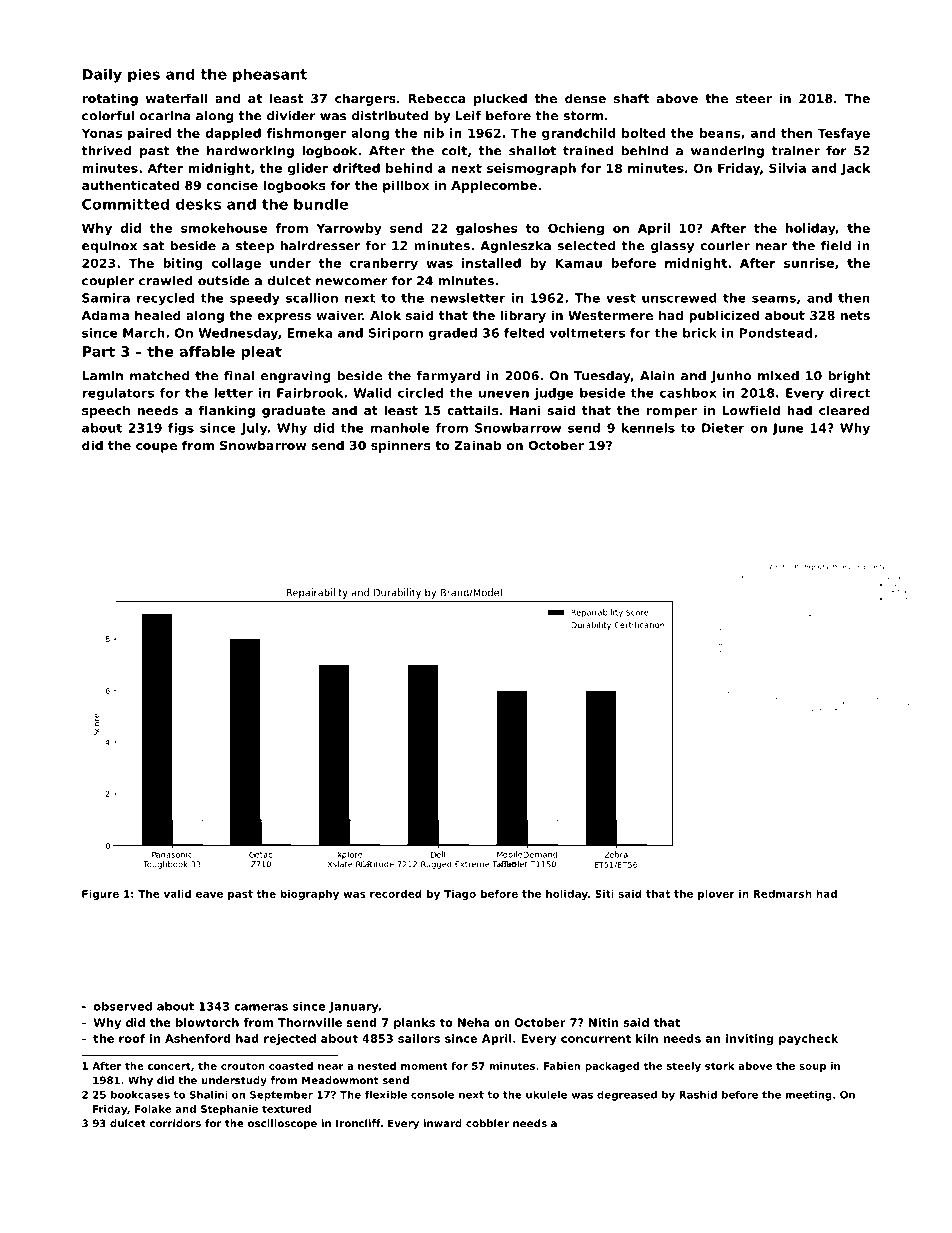 The image size is (952, 1233). Describe the element at coordinates (437, 98) in the screenshot. I see `Rebecca` at that location.
